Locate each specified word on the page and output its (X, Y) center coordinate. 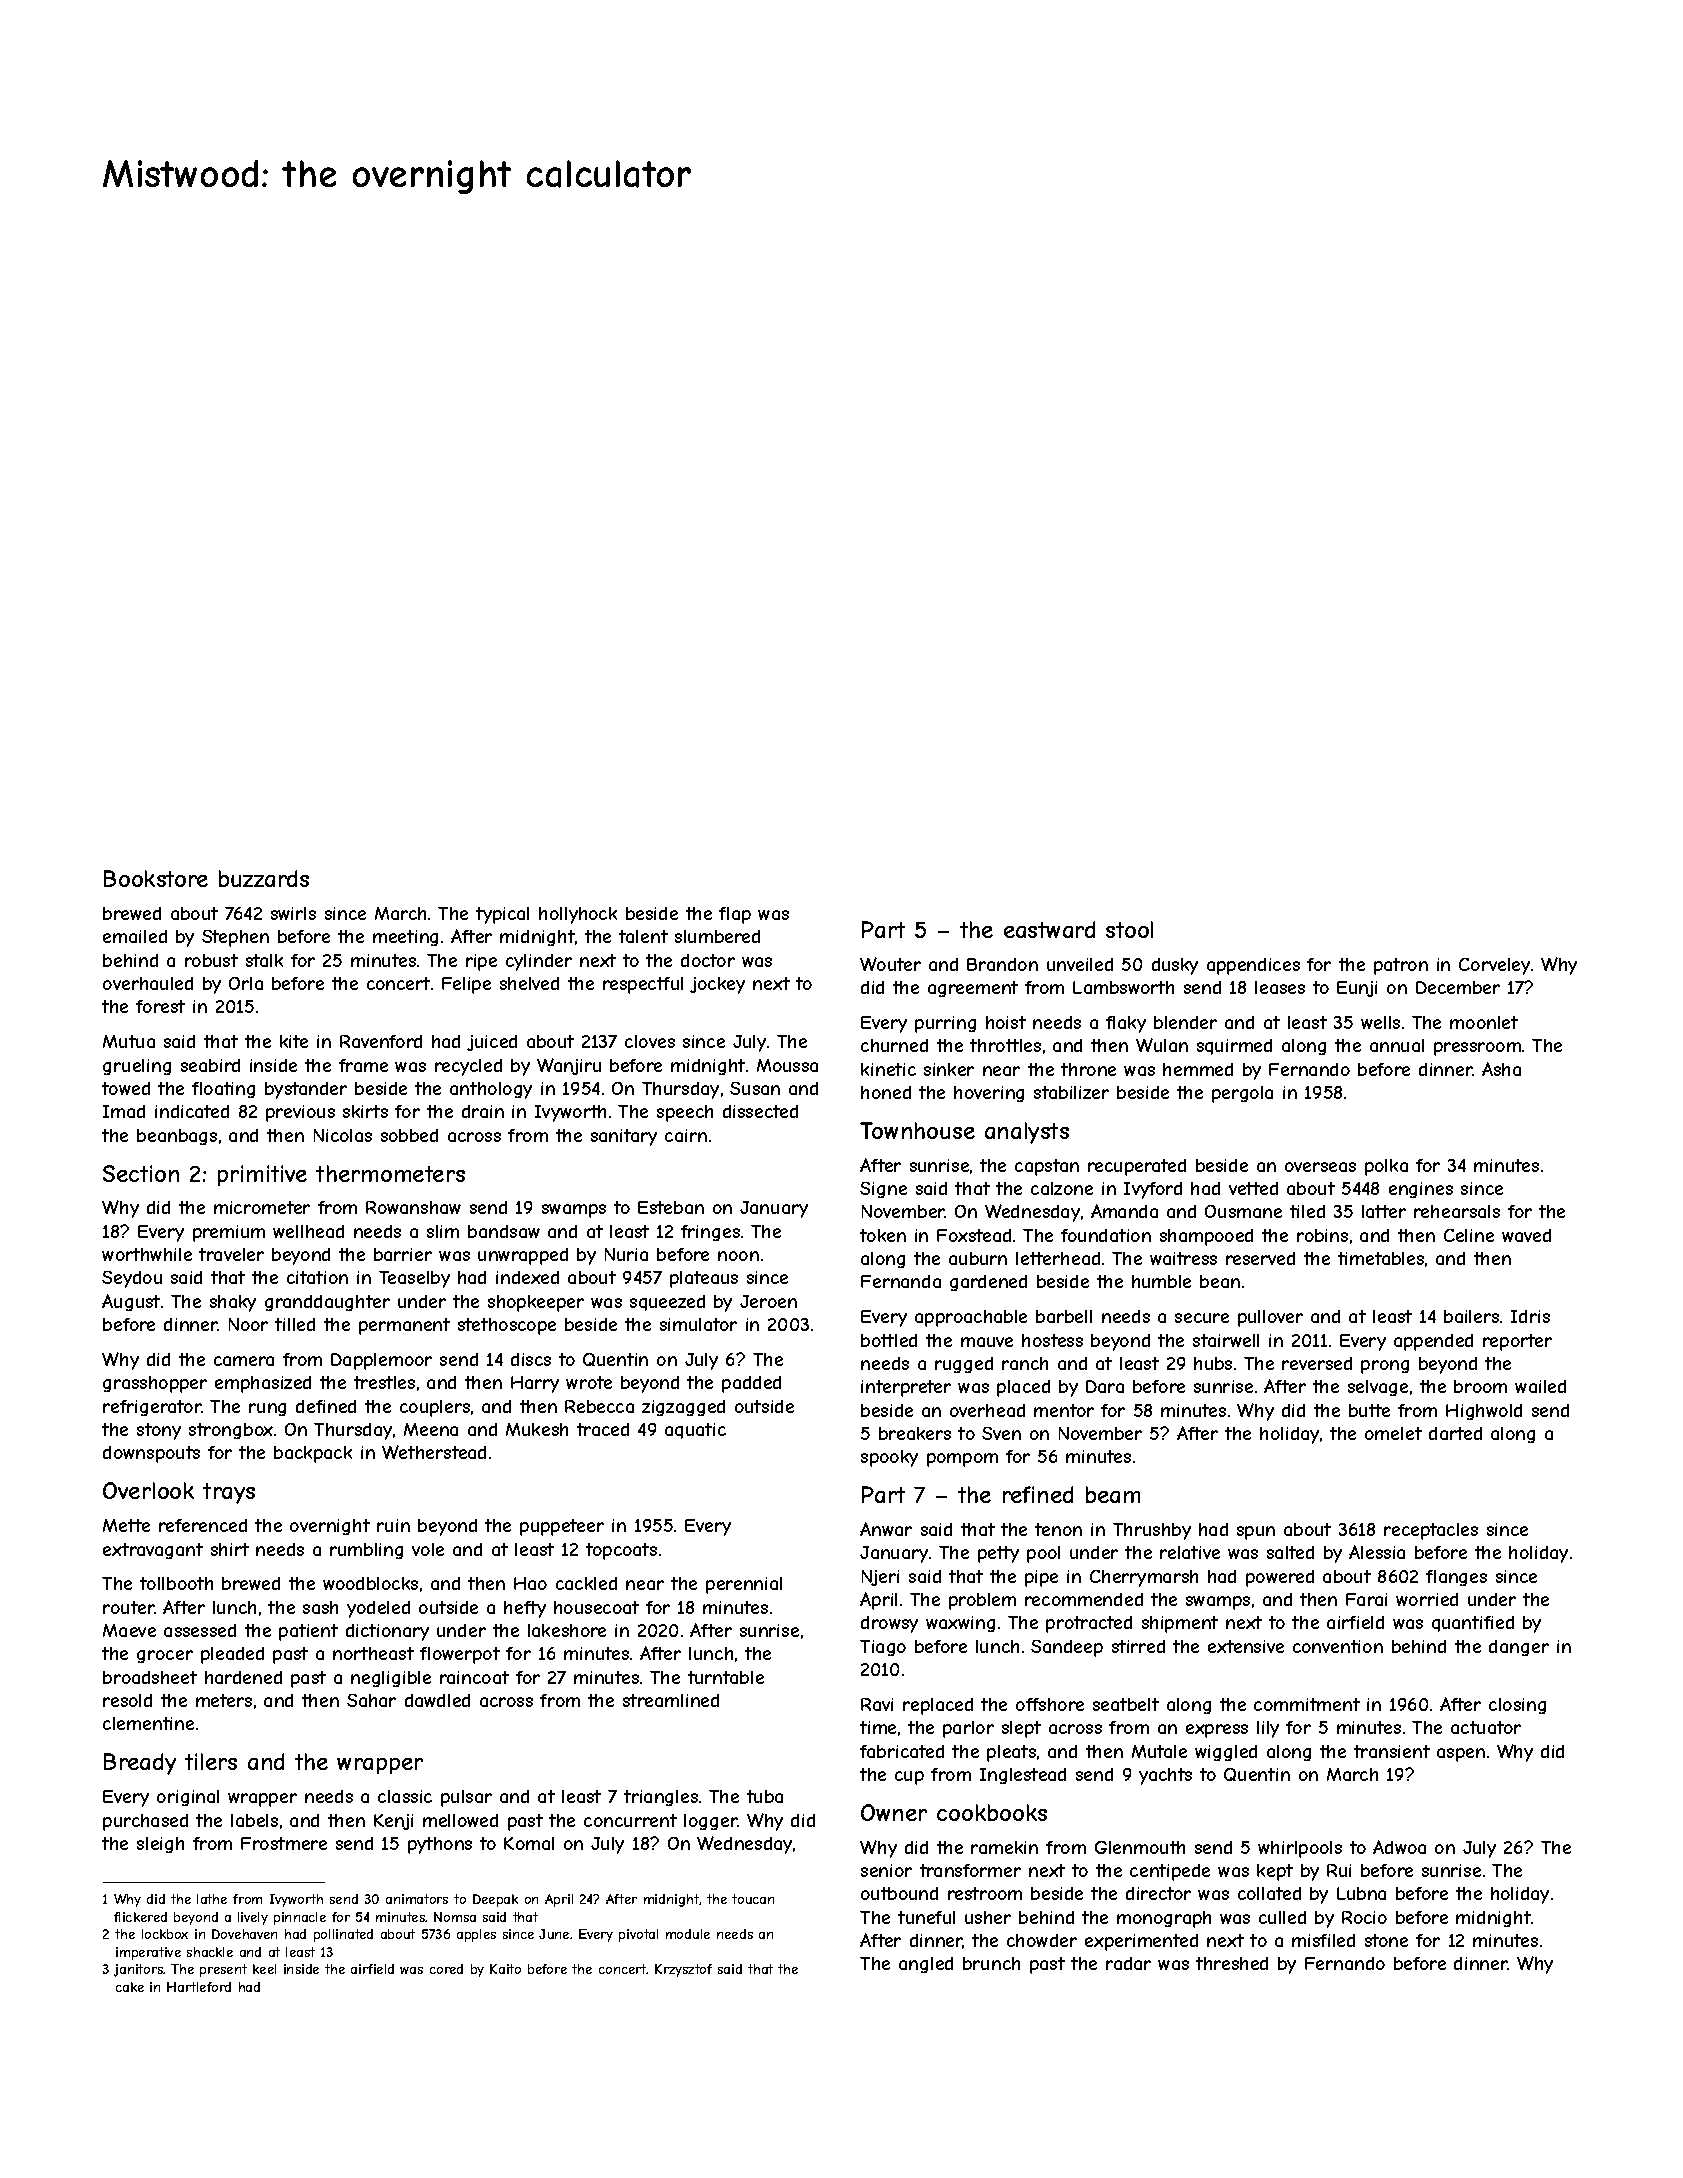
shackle (210, 1952)
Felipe (466, 985)
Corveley (1494, 966)
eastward (1049, 929)
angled (926, 1965)
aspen (1461, 1755)
